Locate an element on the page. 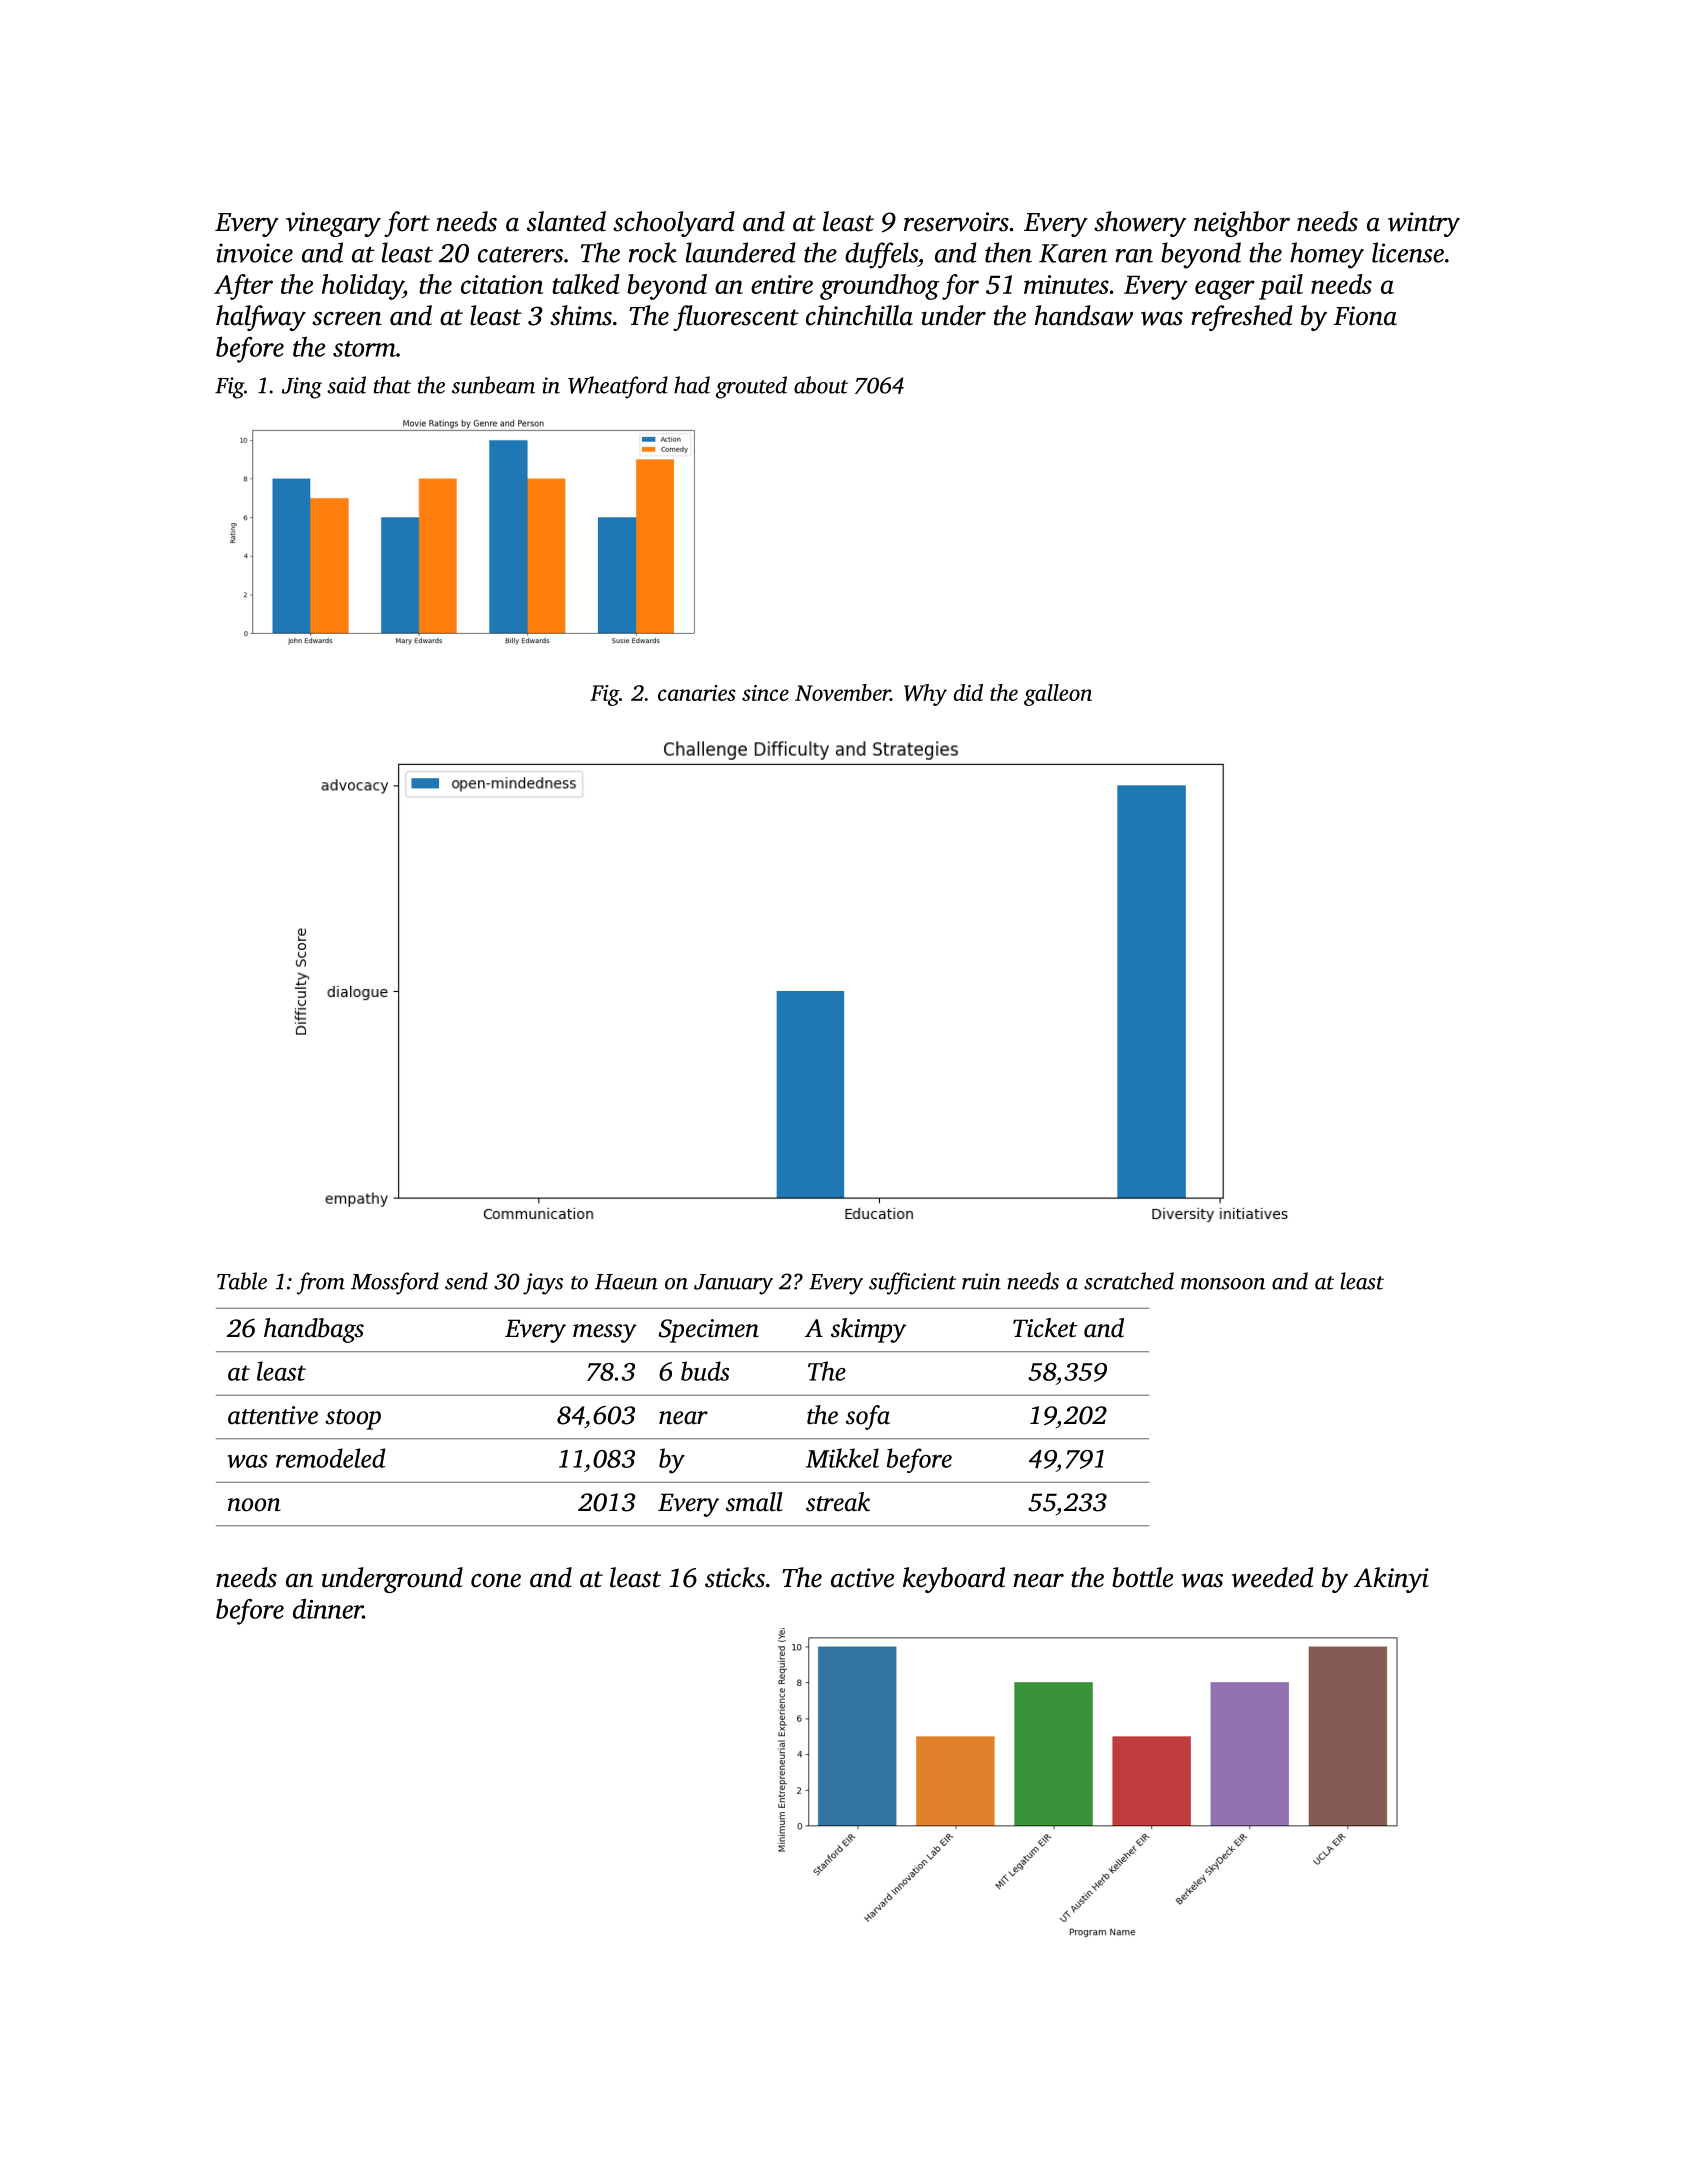  scratched is located at coordinates (1129, 1281).
